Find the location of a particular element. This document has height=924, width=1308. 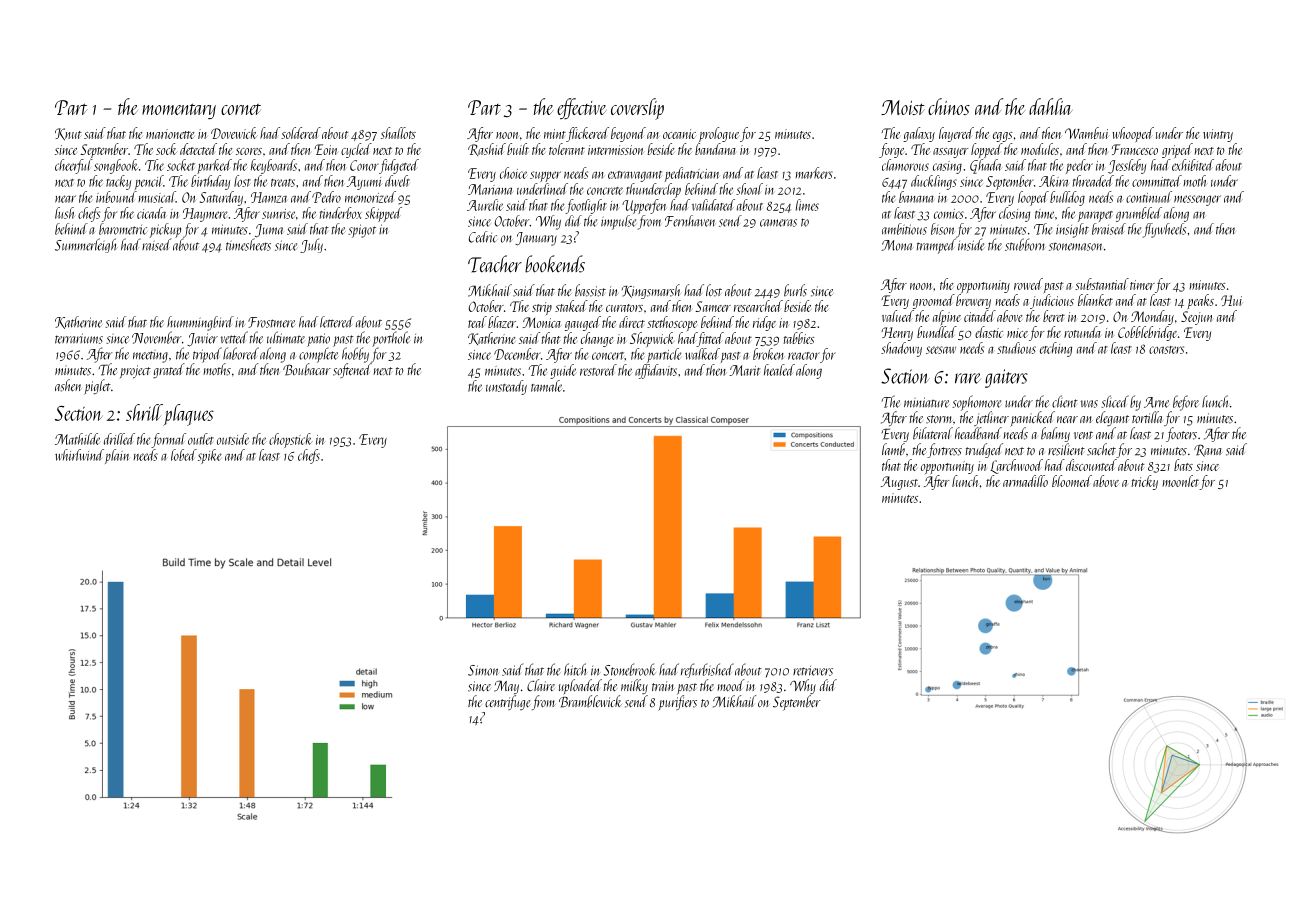

lobed is located at coordinates (184, 455).
